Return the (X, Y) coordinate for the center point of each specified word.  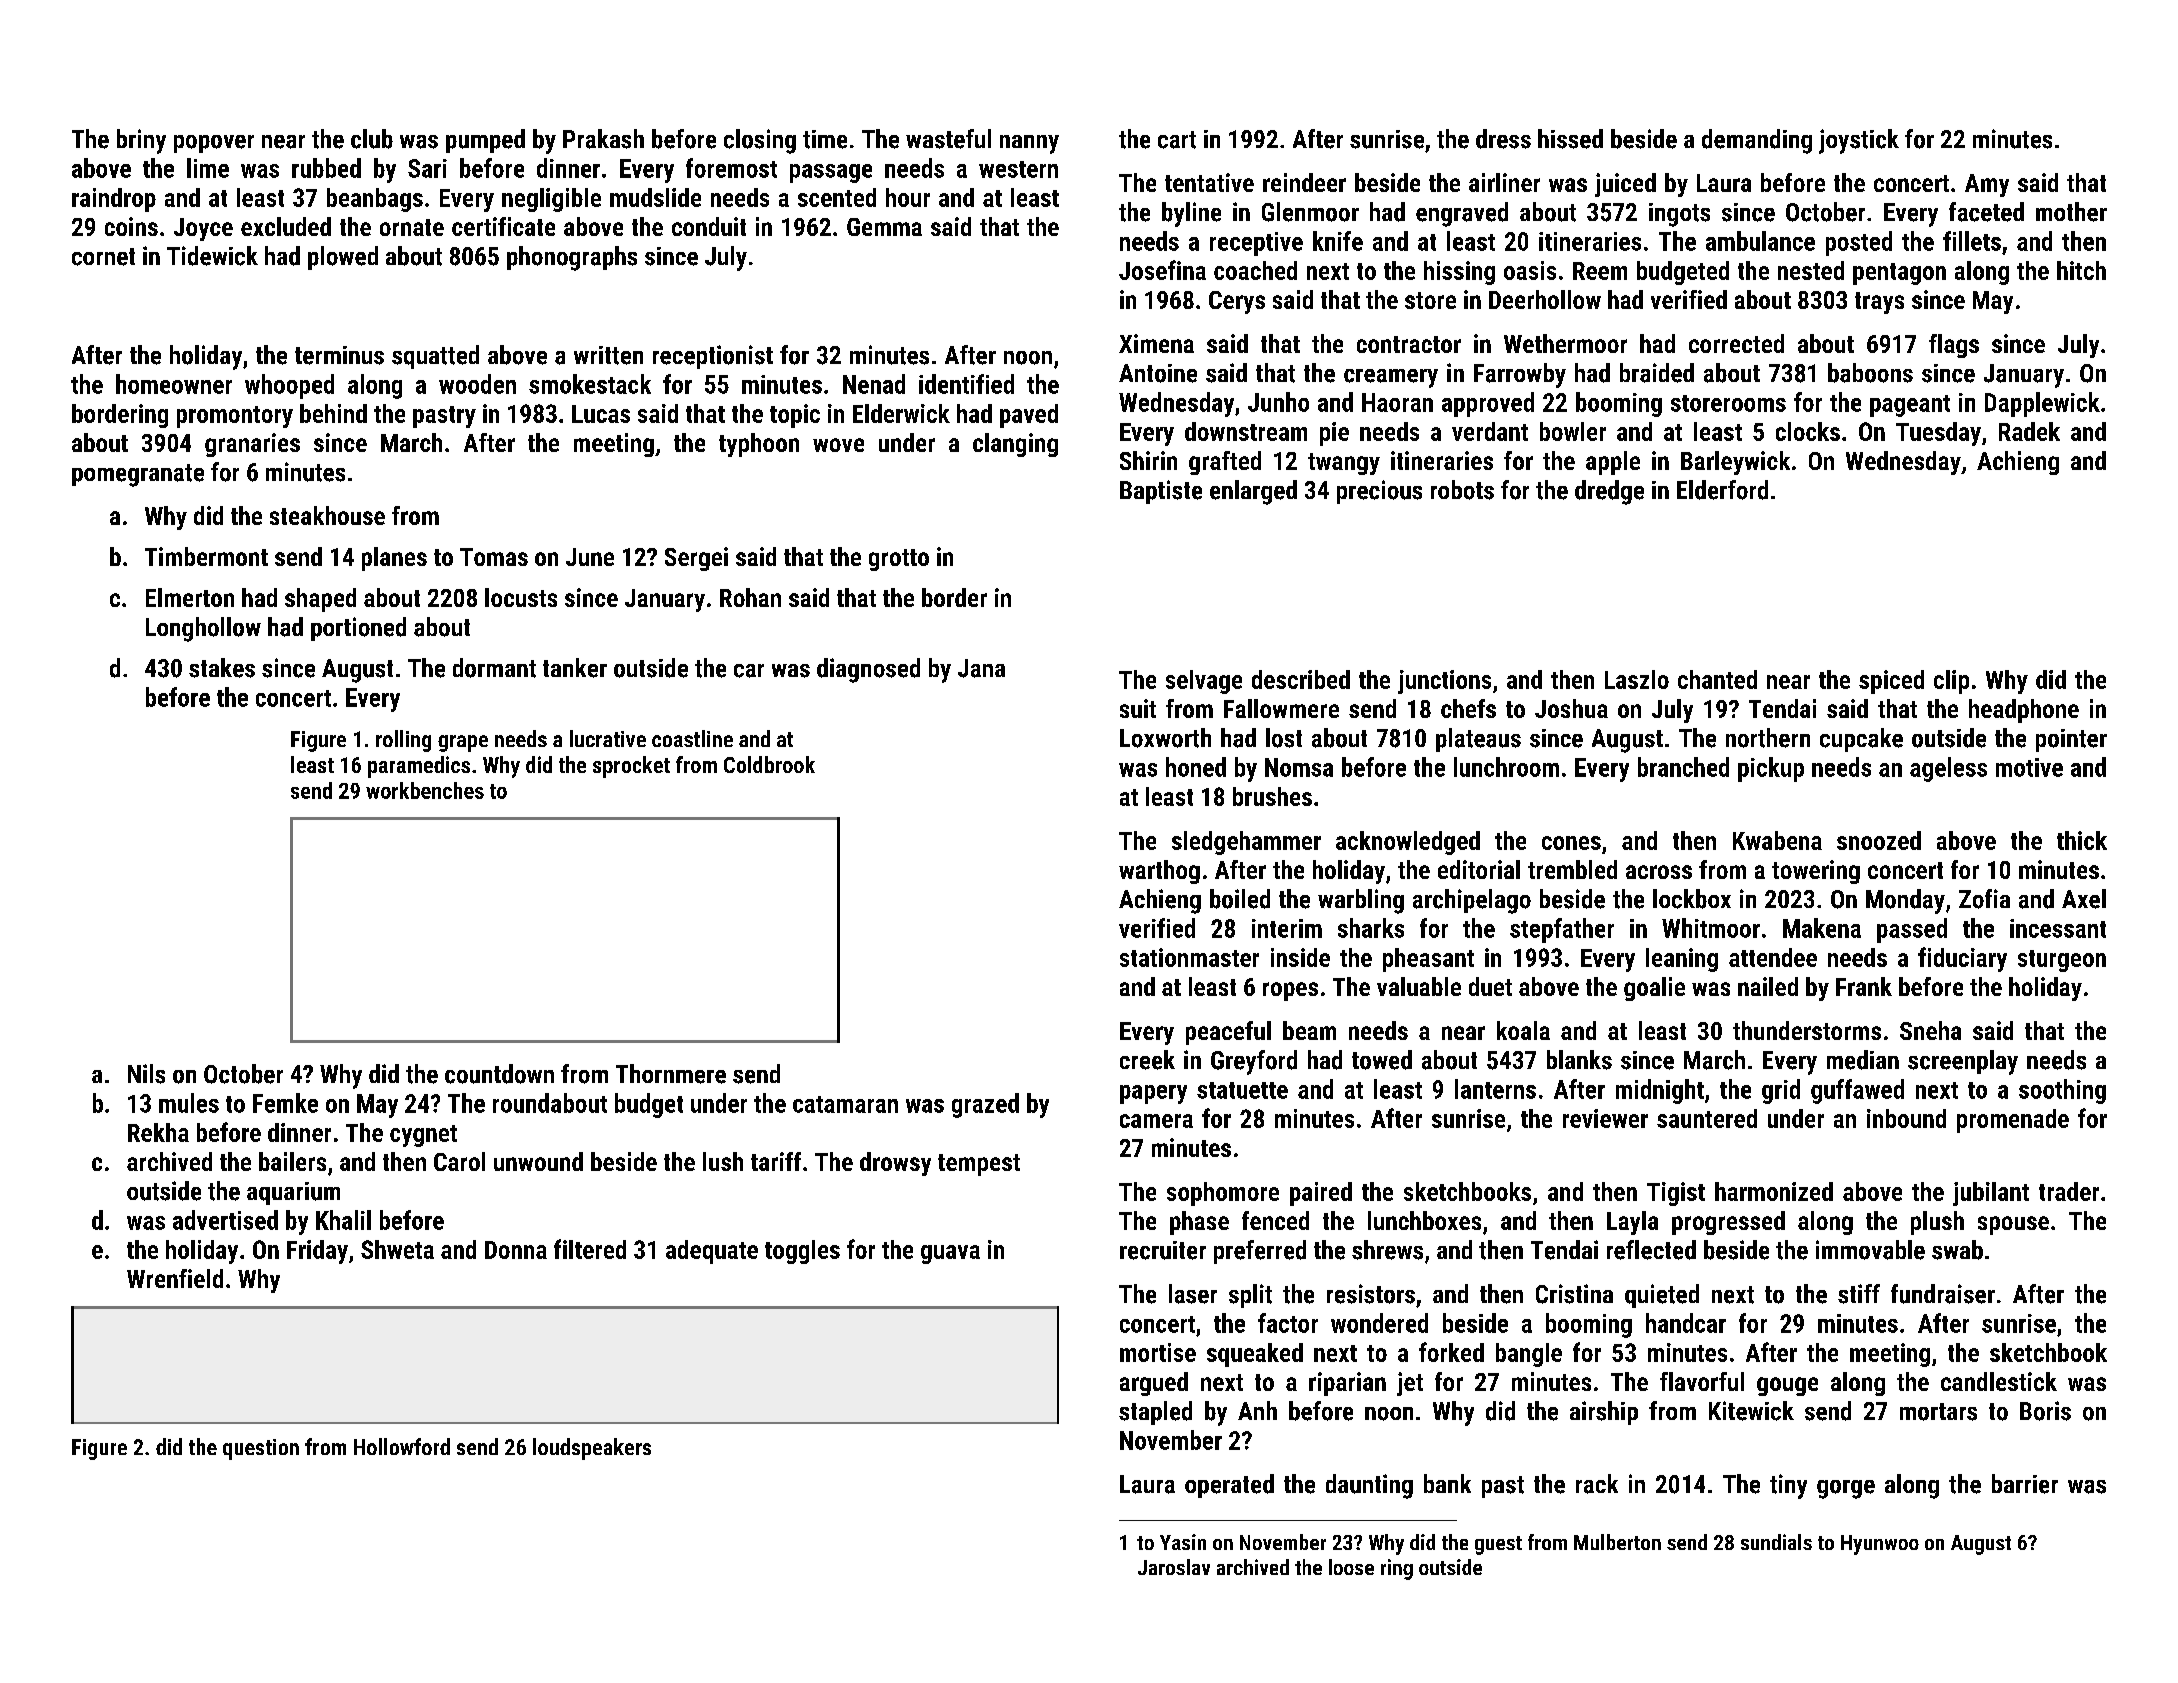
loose (1351, 1567)
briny (141, 141)
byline (1191, 214)
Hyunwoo (1880, 1545)
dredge (1609, 492)
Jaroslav (1174, 1567)
